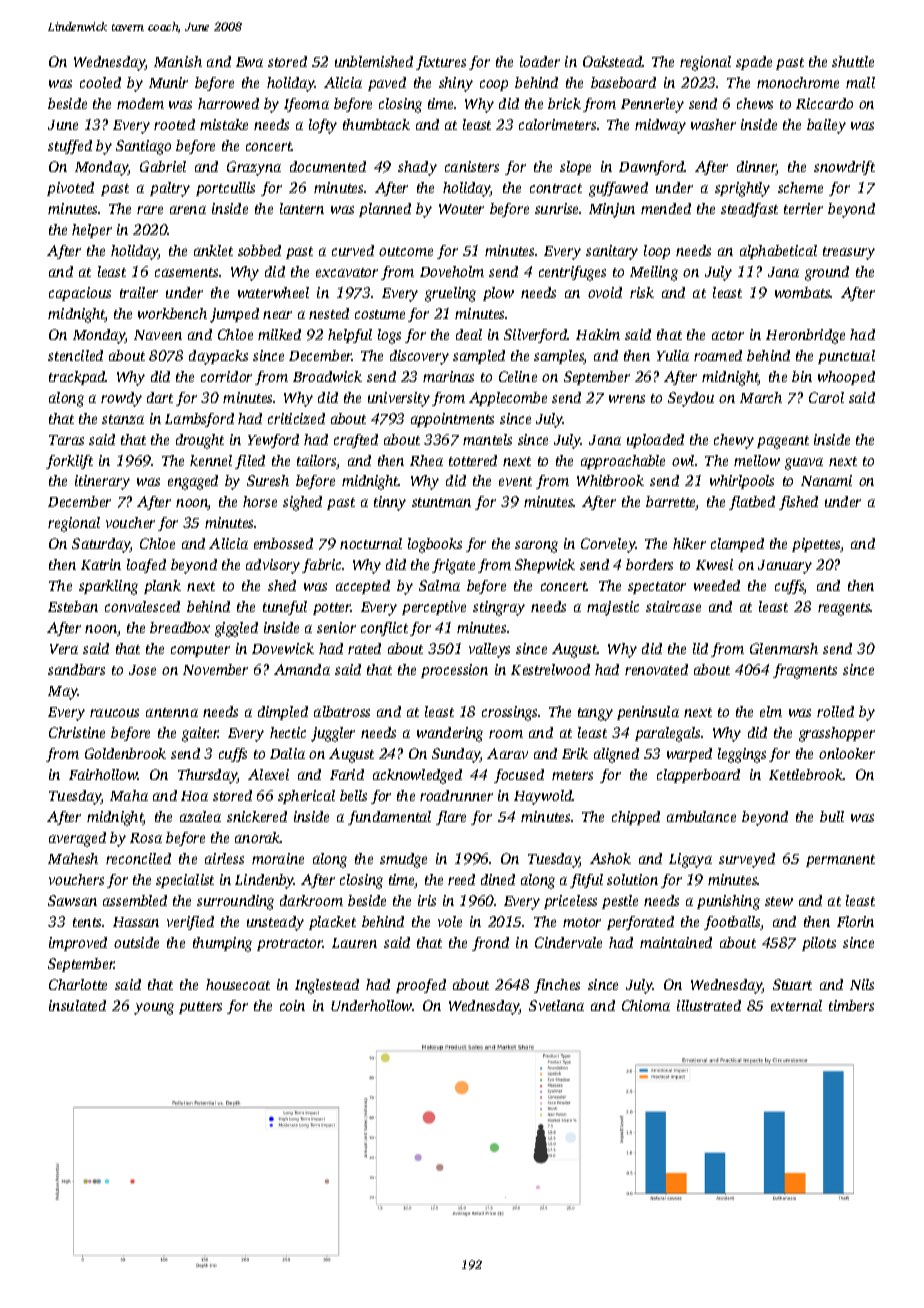 Image resolution: width=924 pixels, height=1308 pixels. What do you see at coordinates (160, 397) in the document?
I see `dart` at bounding box center [160, 397].
